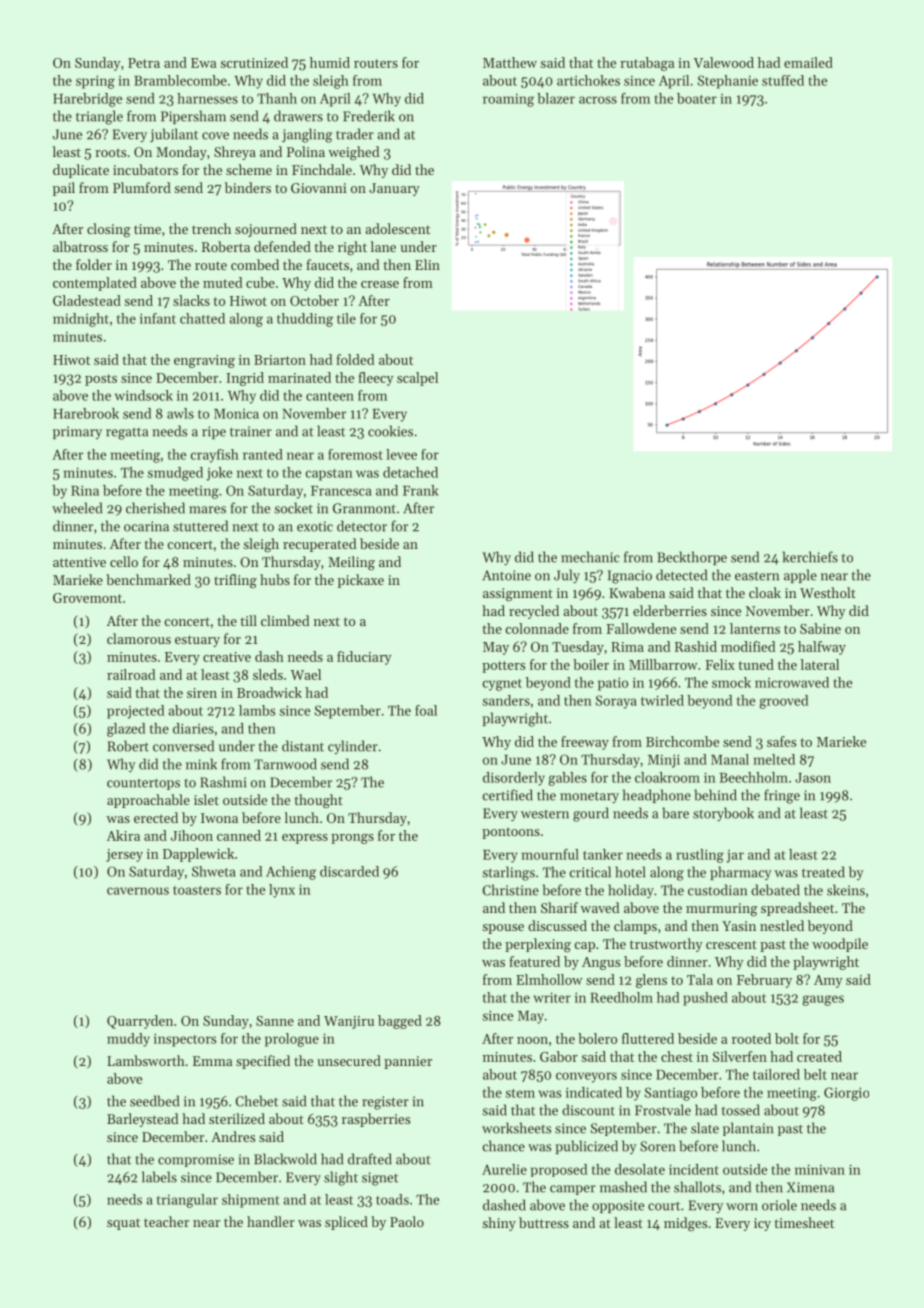 The width and height of the screenshot is (924, 1308). Describe the element at coordinates (144, 63) in the screenshot. I see `Petra` at that location.
